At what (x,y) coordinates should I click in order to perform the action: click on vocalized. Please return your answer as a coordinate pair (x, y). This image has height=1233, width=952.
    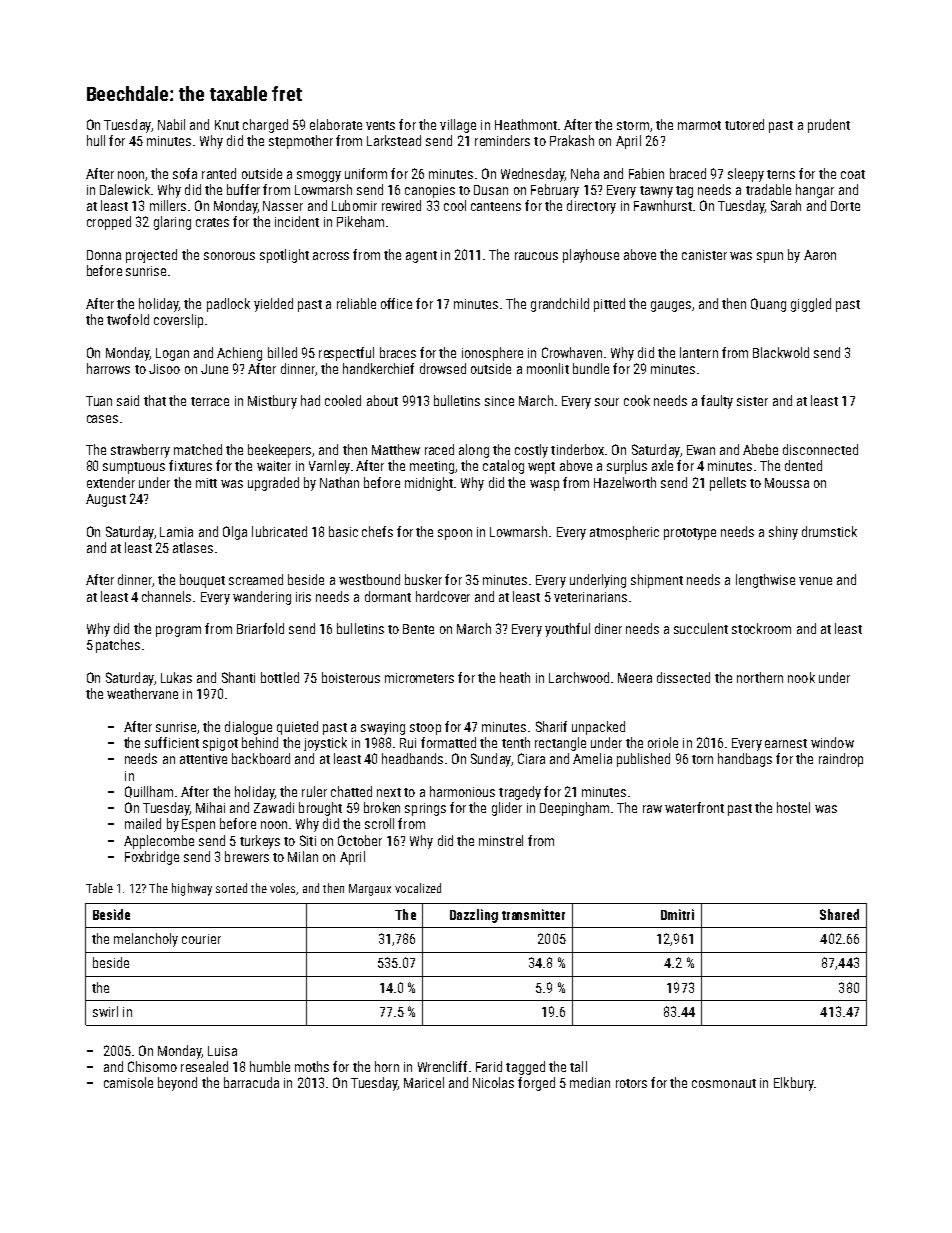
    Looking at the image, I should click on (418, 888).
